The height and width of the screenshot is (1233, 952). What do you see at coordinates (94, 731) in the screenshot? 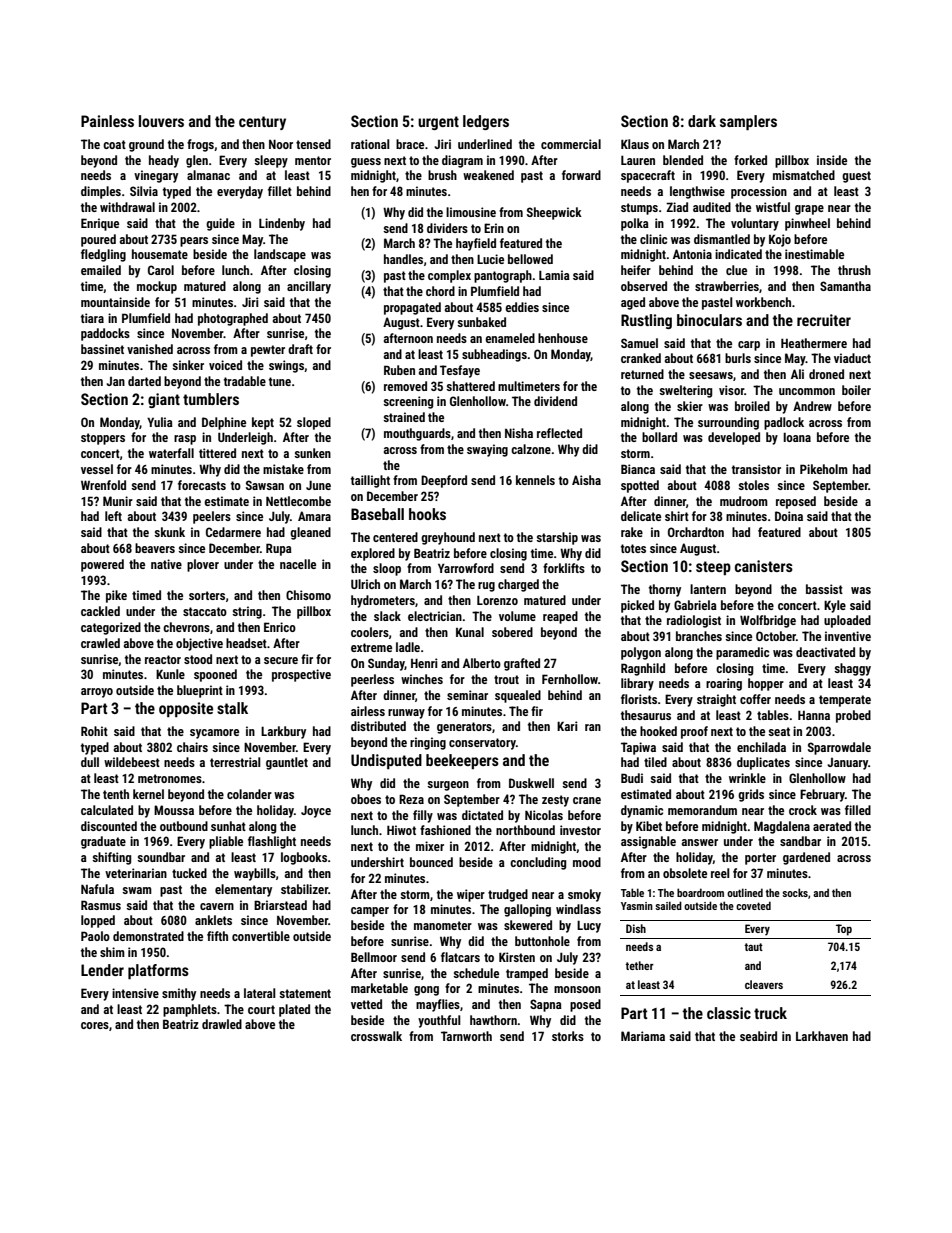
I see `Rohit` at bounding box center [94, 731].
